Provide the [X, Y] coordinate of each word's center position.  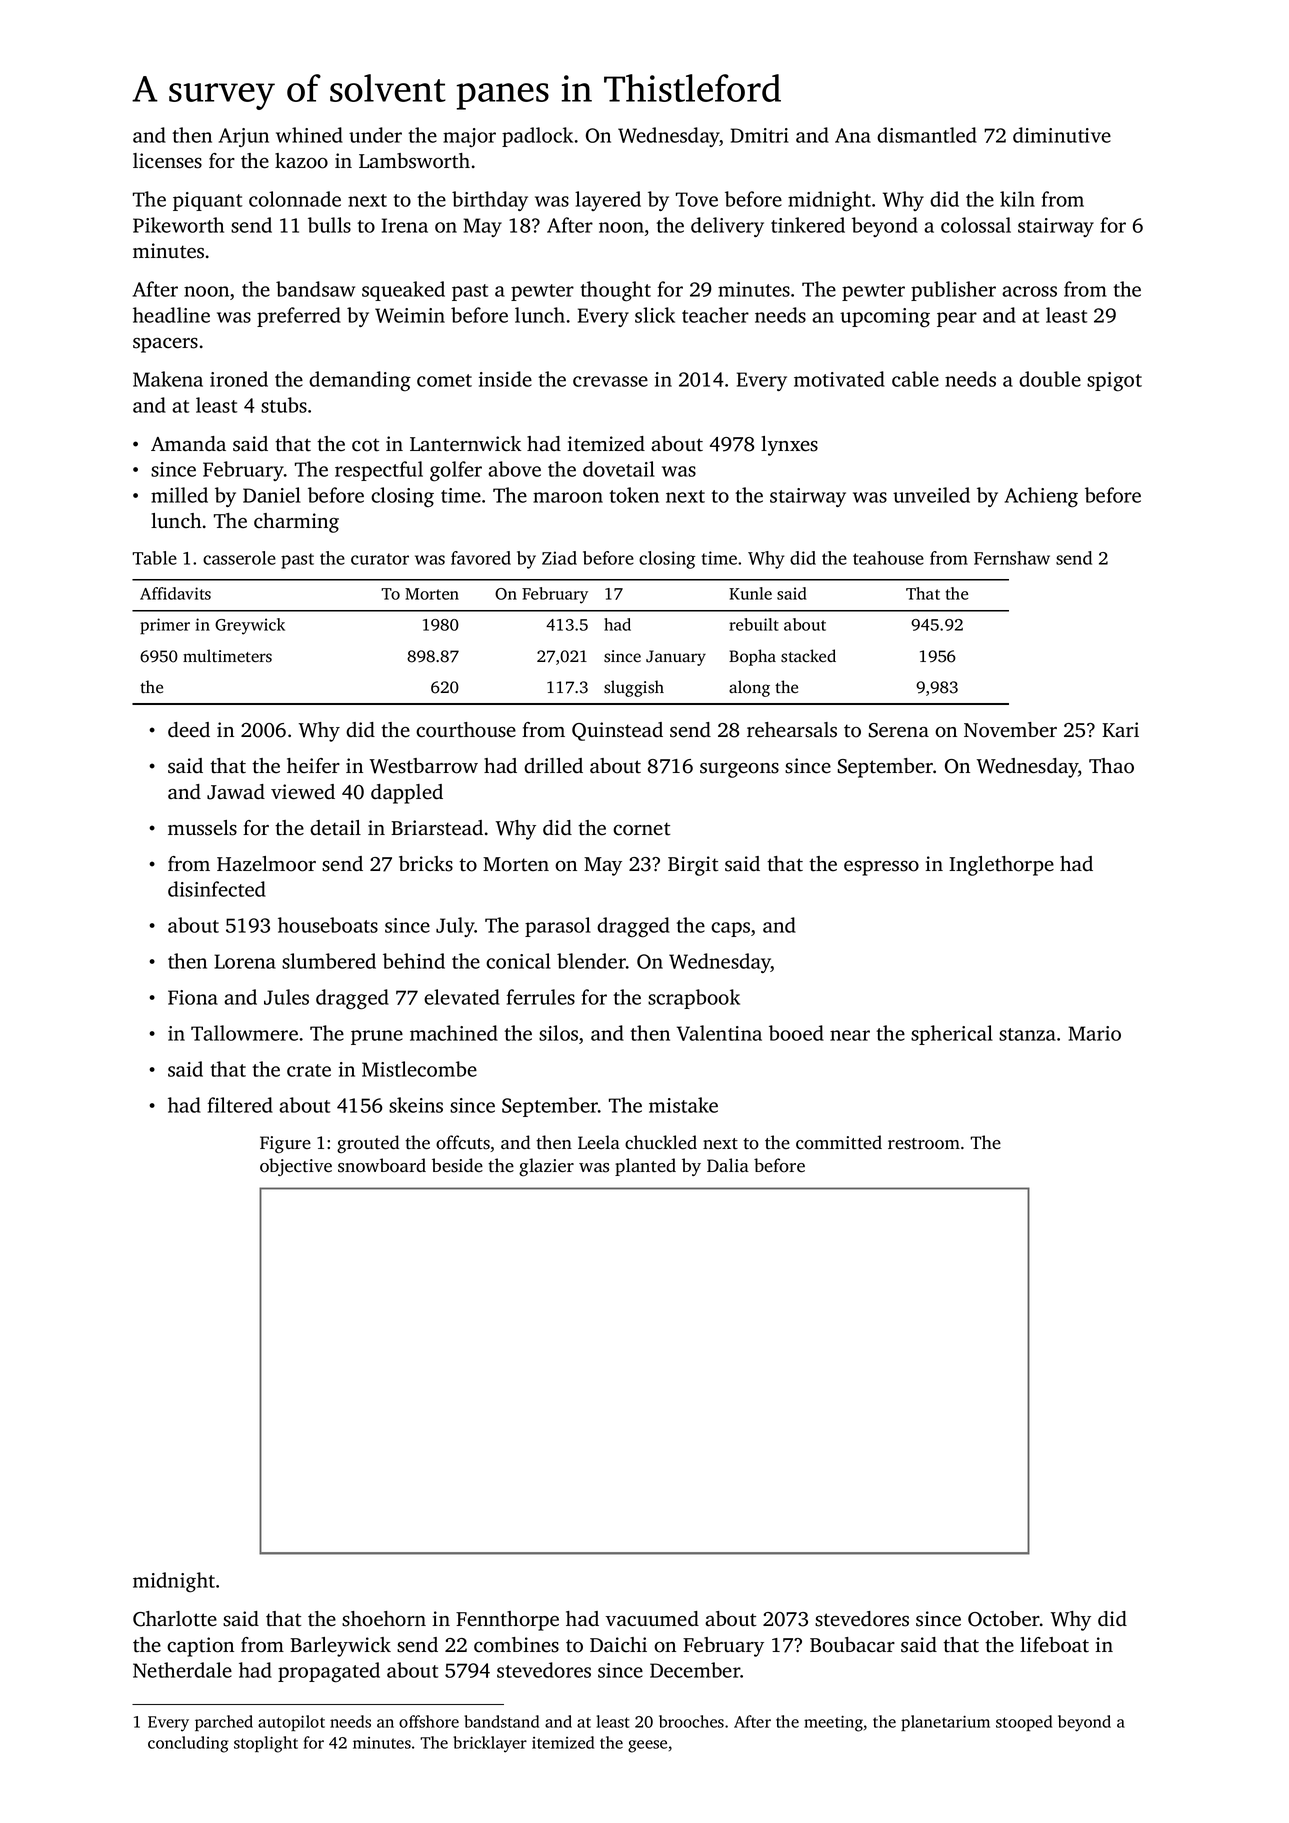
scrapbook [694, 999]
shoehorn [384, 1619]
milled [179, 495]
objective [296, 1167]
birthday [490, 201]
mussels [202, 828]
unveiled [931, 495]
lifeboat [1054, 1645]
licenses [167, 161]
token [634, 495]
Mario [1094, 1033]
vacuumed [652, 1619]
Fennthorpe [507, 1621]
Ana [853, 135]
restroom [924, 1144]
